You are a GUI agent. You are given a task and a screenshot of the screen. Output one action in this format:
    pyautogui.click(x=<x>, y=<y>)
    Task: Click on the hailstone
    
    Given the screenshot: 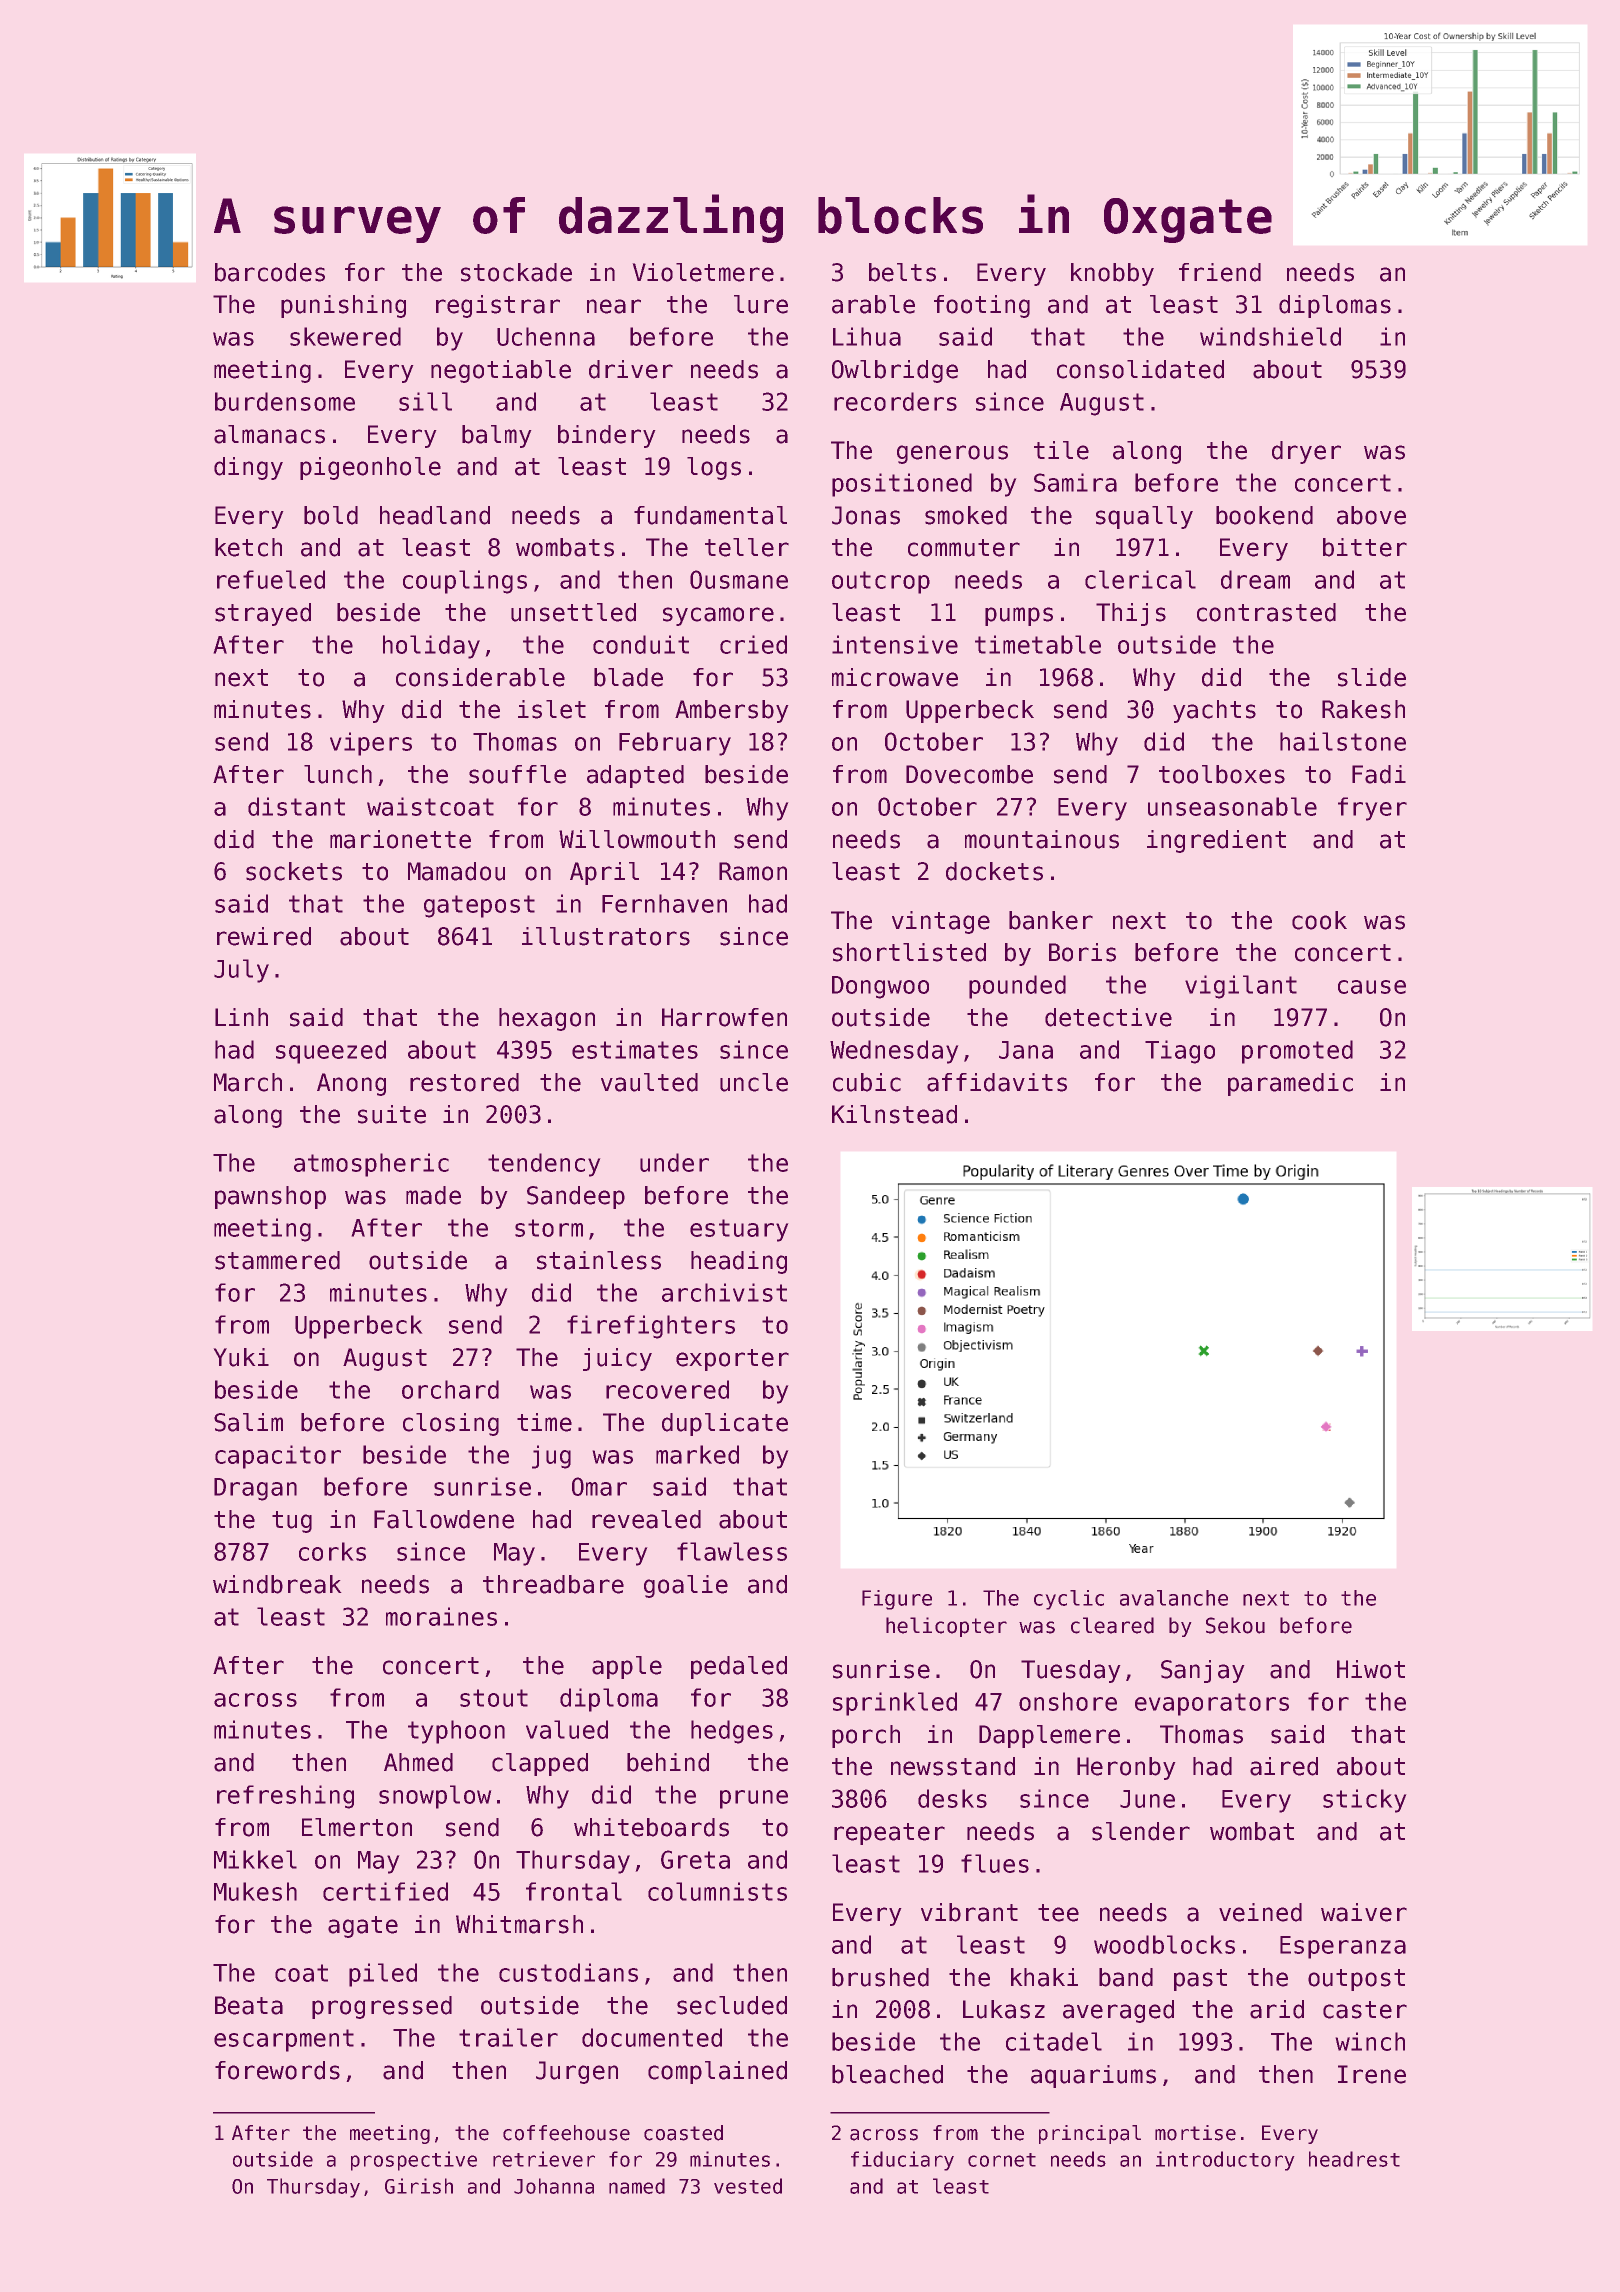 What is the action you would take?
    pyautogui.click(x=1343, y=741)
